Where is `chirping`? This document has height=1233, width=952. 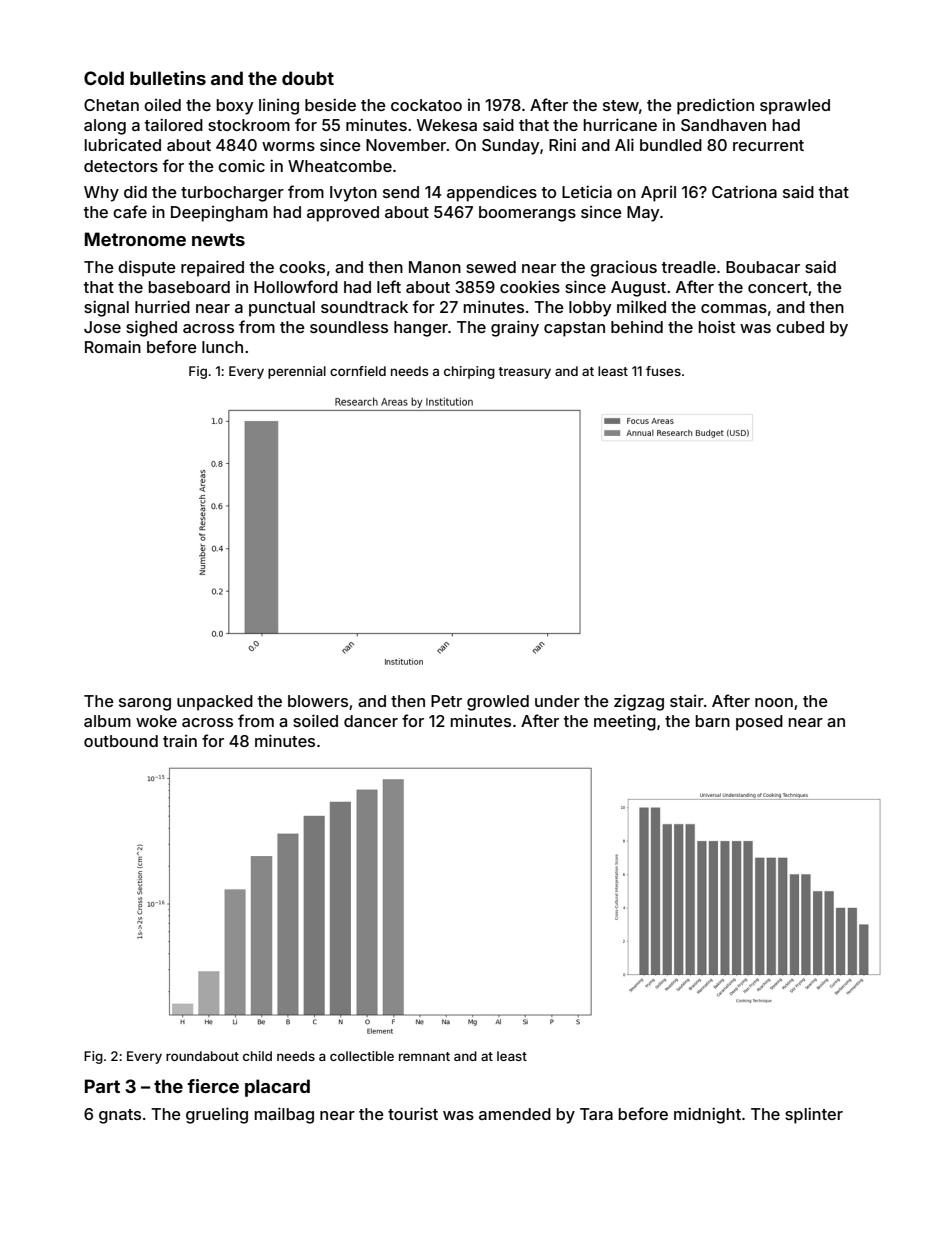
chirping is located at coordinates (469, 372).
